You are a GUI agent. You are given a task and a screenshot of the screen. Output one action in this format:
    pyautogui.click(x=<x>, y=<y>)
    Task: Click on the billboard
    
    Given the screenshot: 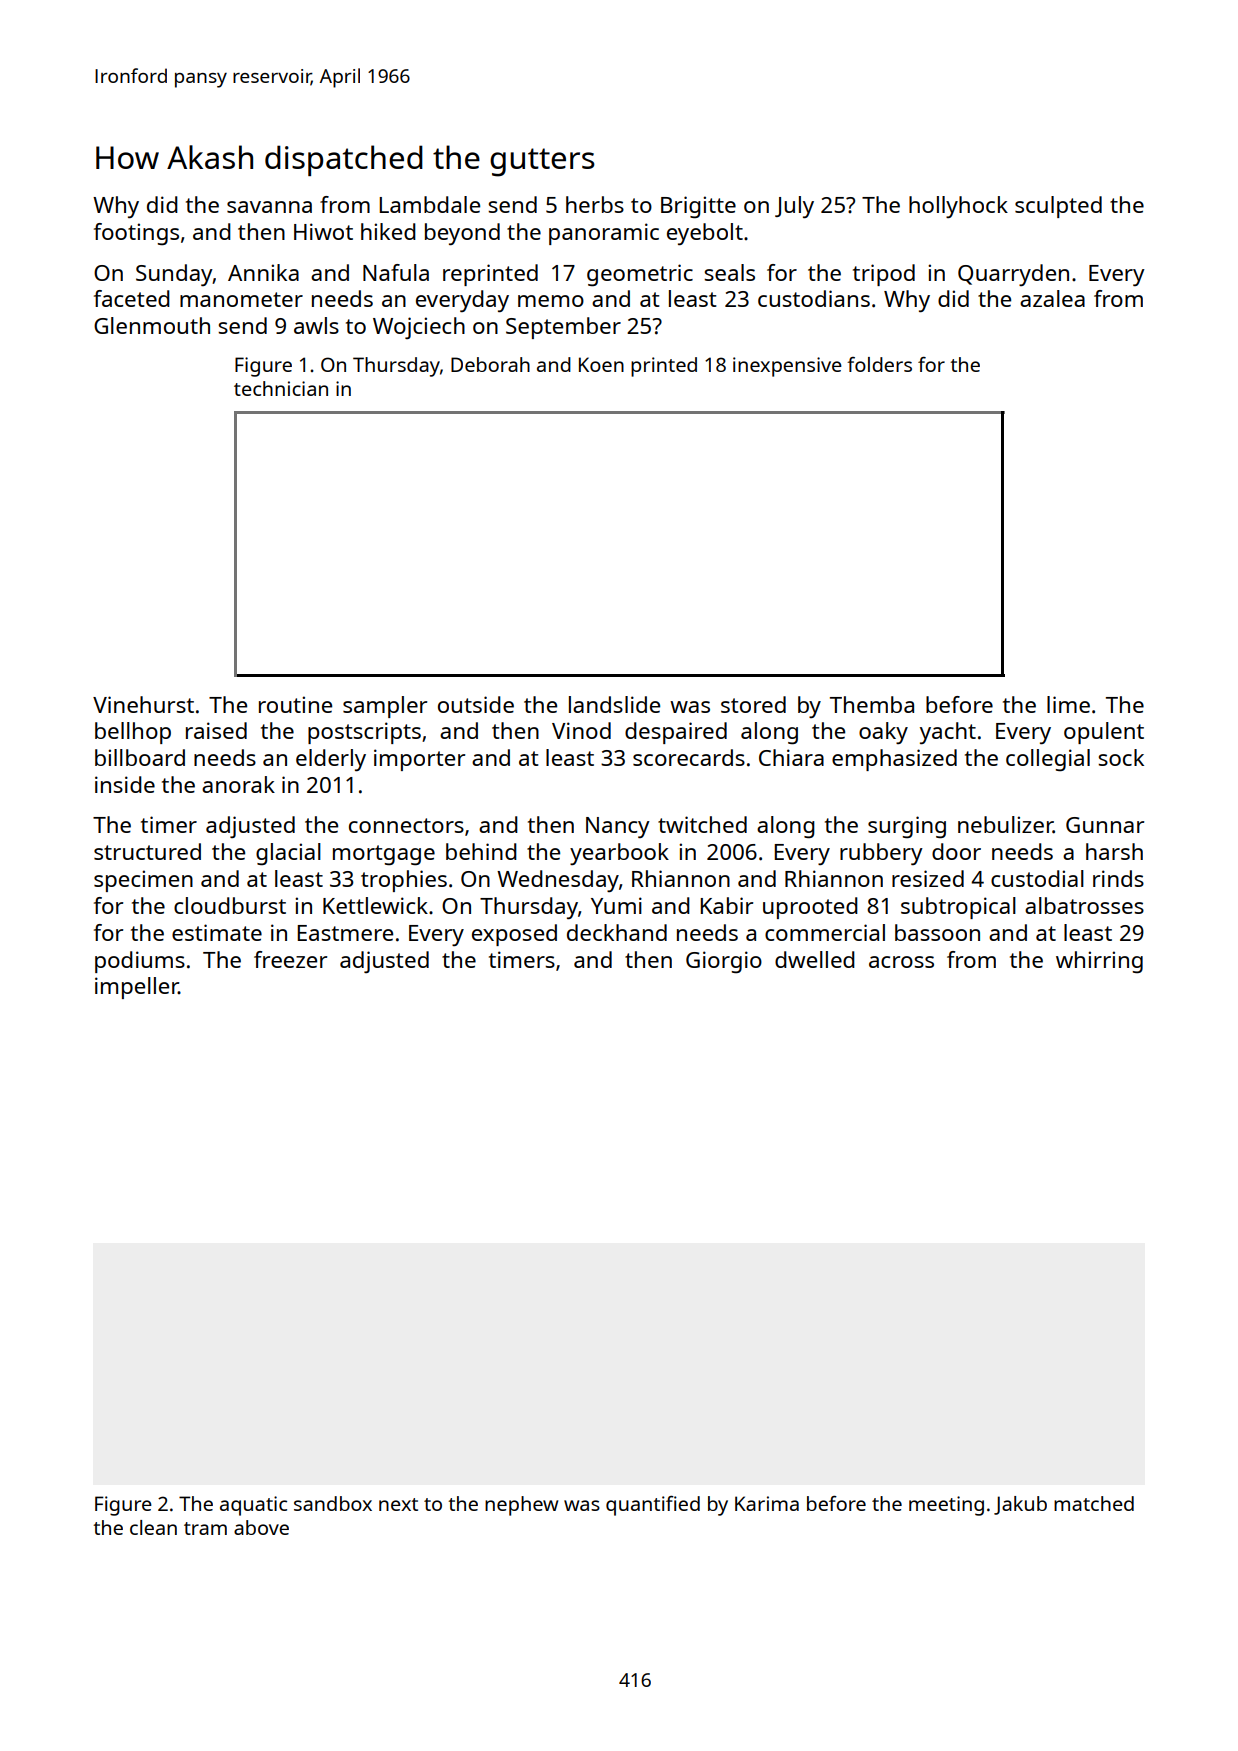 What is the action you would take?
    pyautogui.click(x=140, y=757)
